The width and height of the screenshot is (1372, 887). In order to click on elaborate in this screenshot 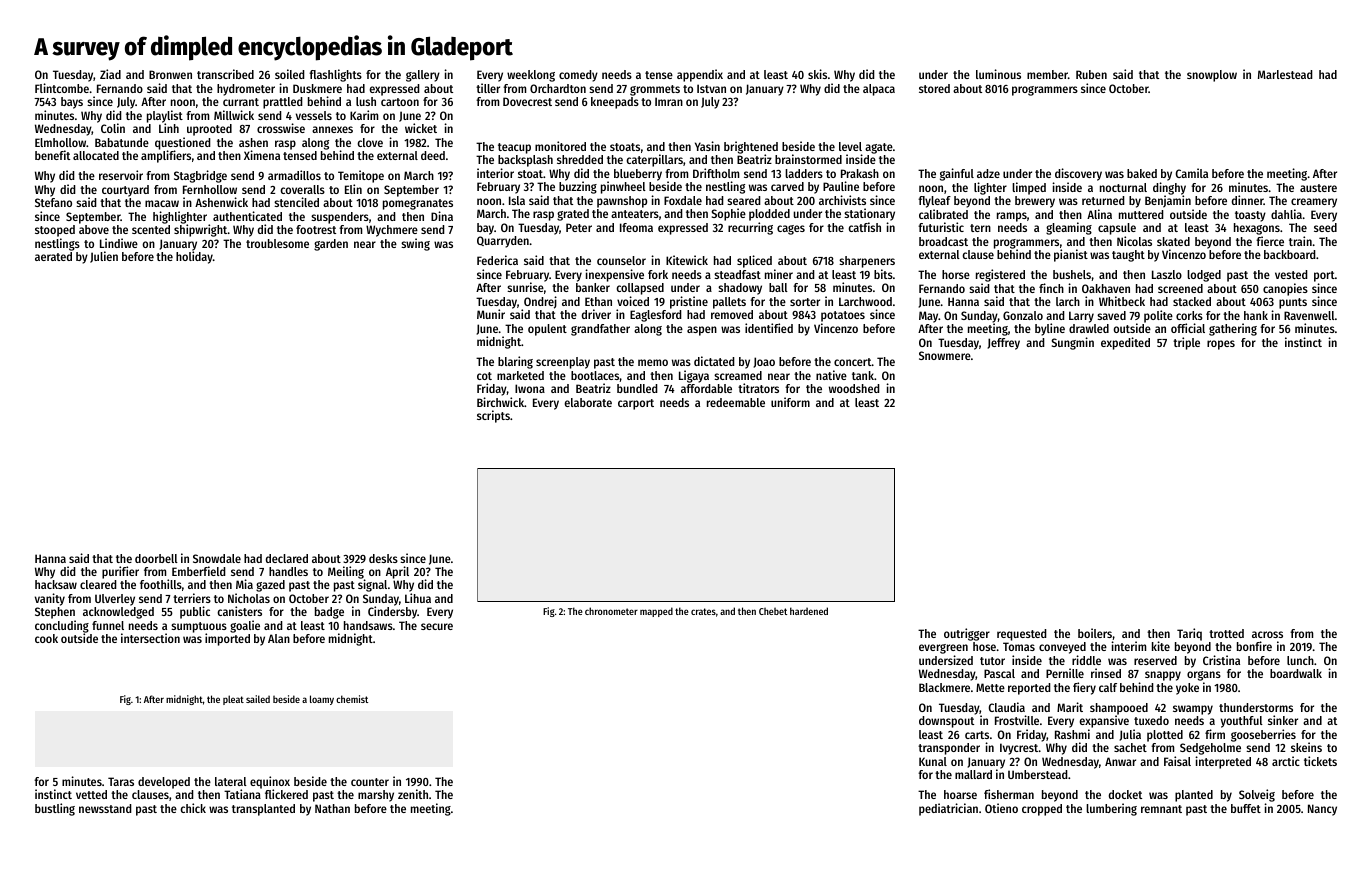, I will do `click(588, 402)`.
